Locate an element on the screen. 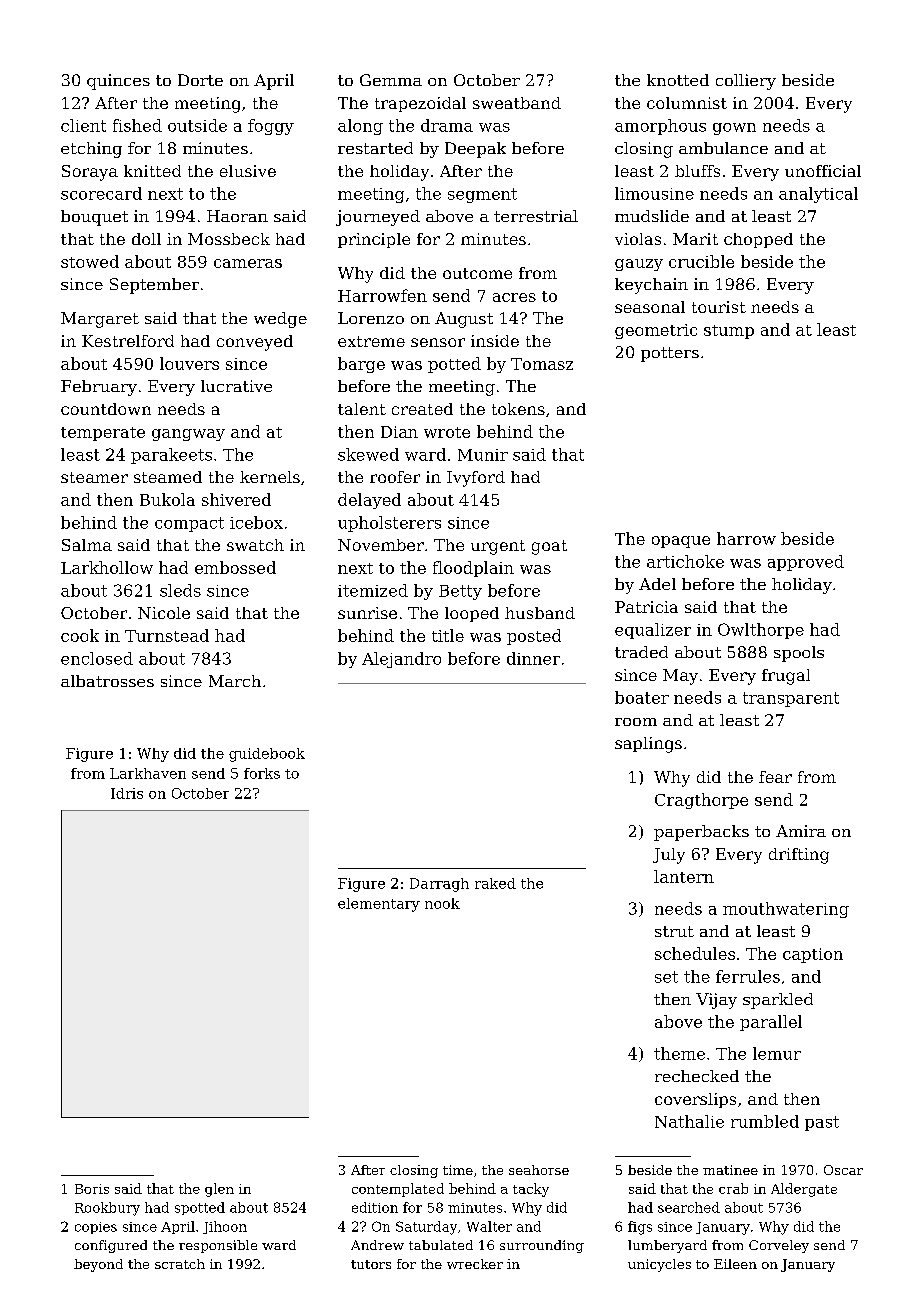 The width and height of the screenshot is (924, 1308). segment is located at coordinates (482, 195).
